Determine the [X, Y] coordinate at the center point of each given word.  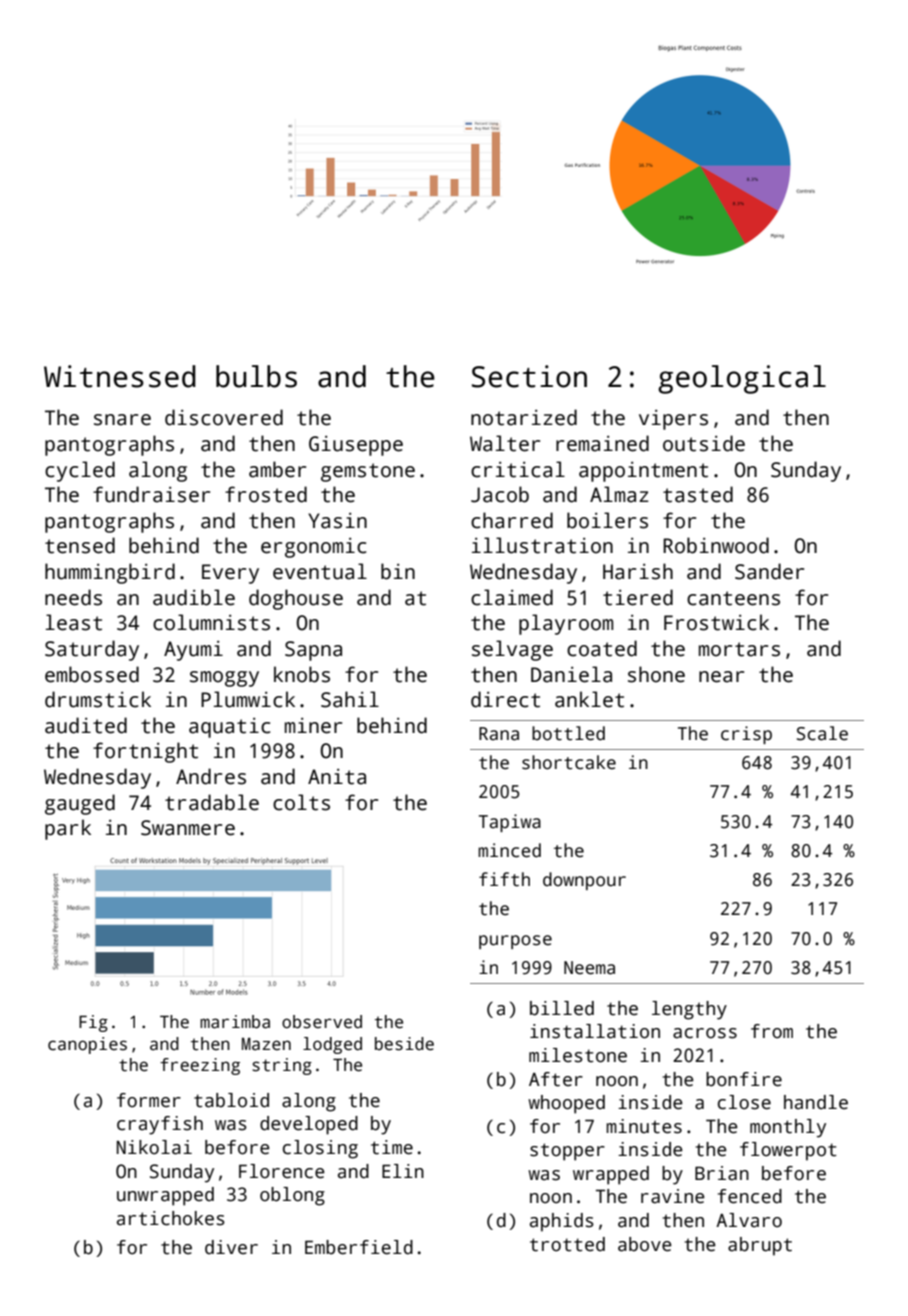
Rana [499, 734]
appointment [643, 472]
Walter [505, 443]
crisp [746, 735]
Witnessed [120, 376]
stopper [567, 1152]
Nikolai [154, 1147]
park [68, 829]
